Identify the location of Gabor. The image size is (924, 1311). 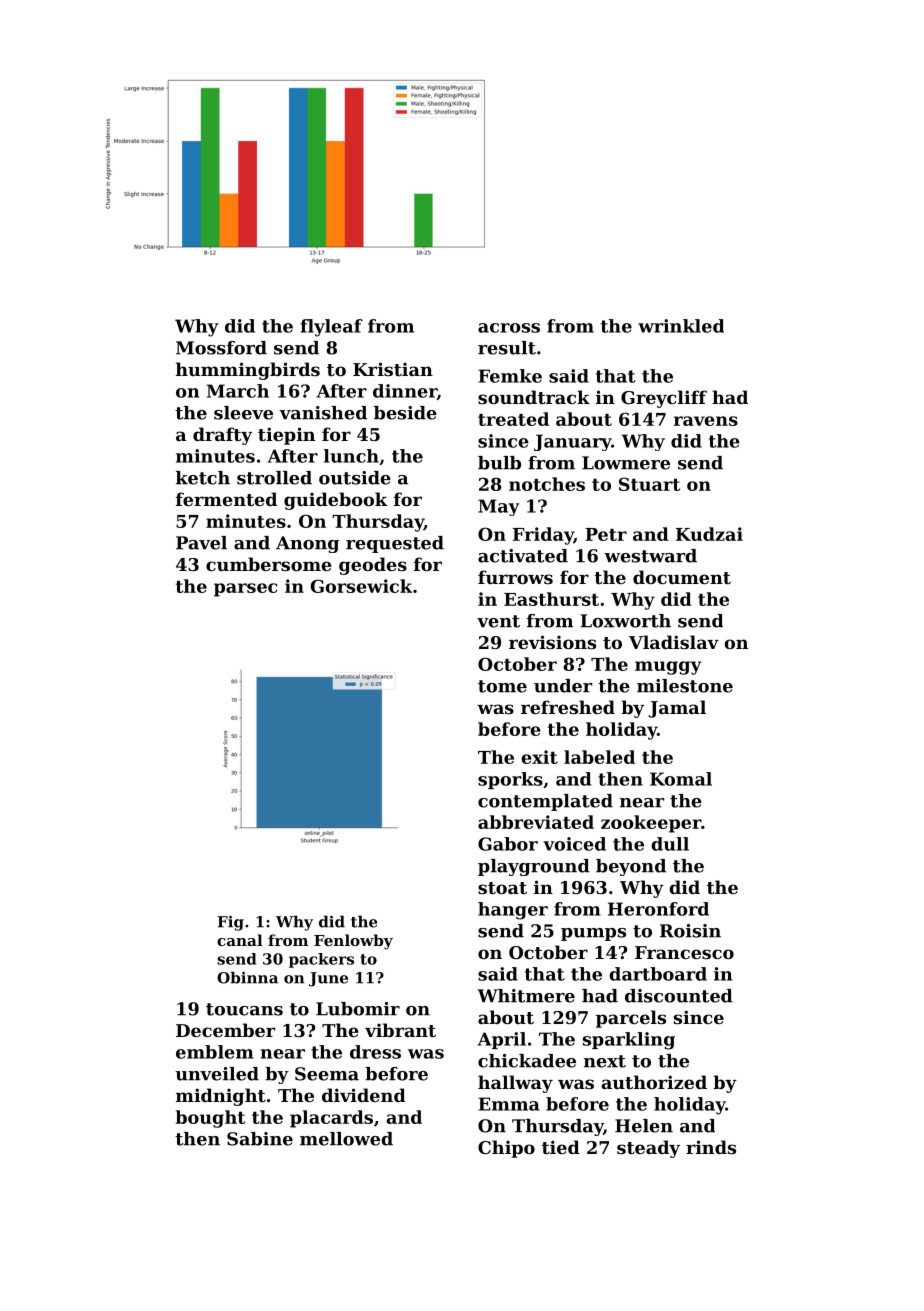
(508, 844).
